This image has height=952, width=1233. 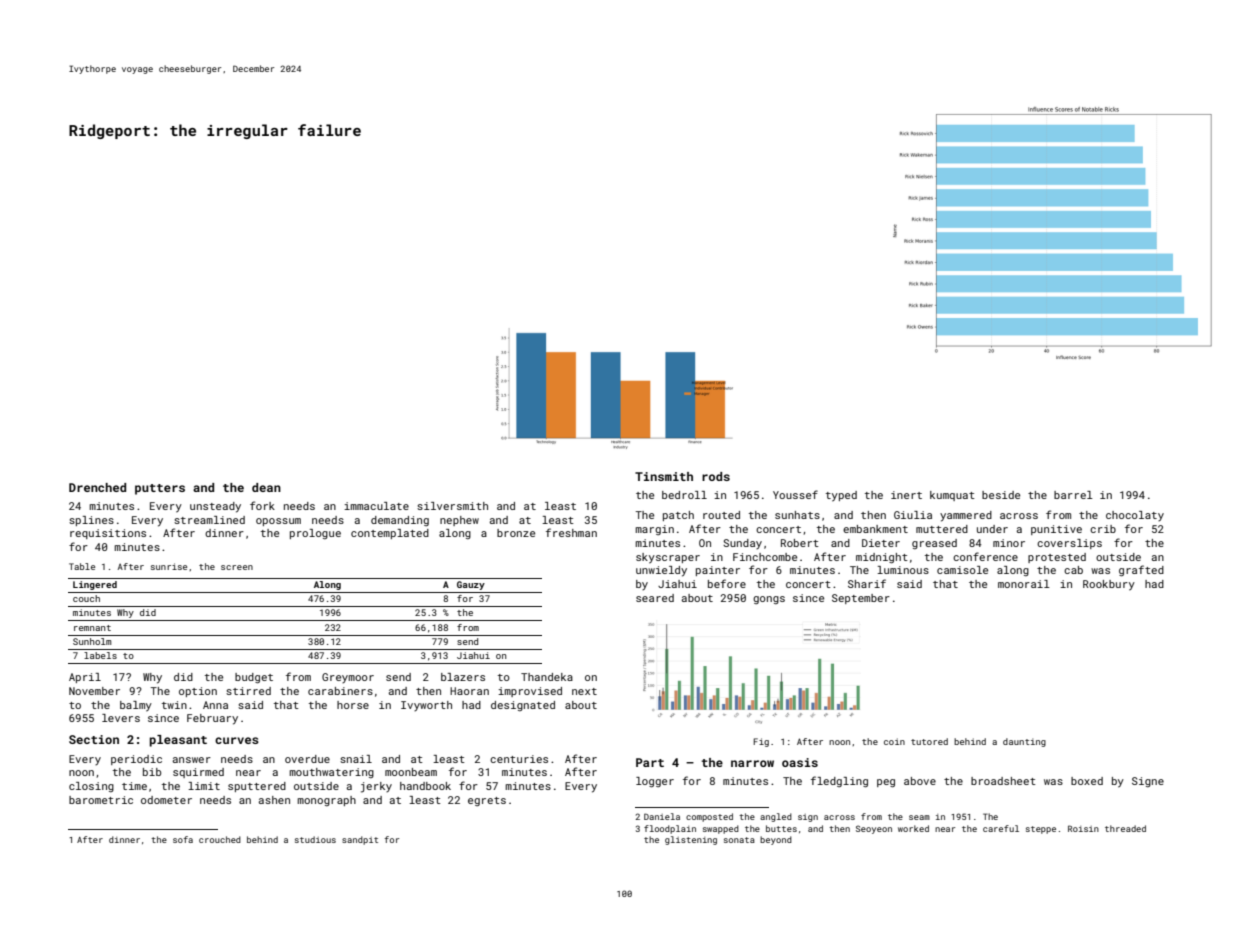 I want to click on camisole, so click(x=962, y=570).
